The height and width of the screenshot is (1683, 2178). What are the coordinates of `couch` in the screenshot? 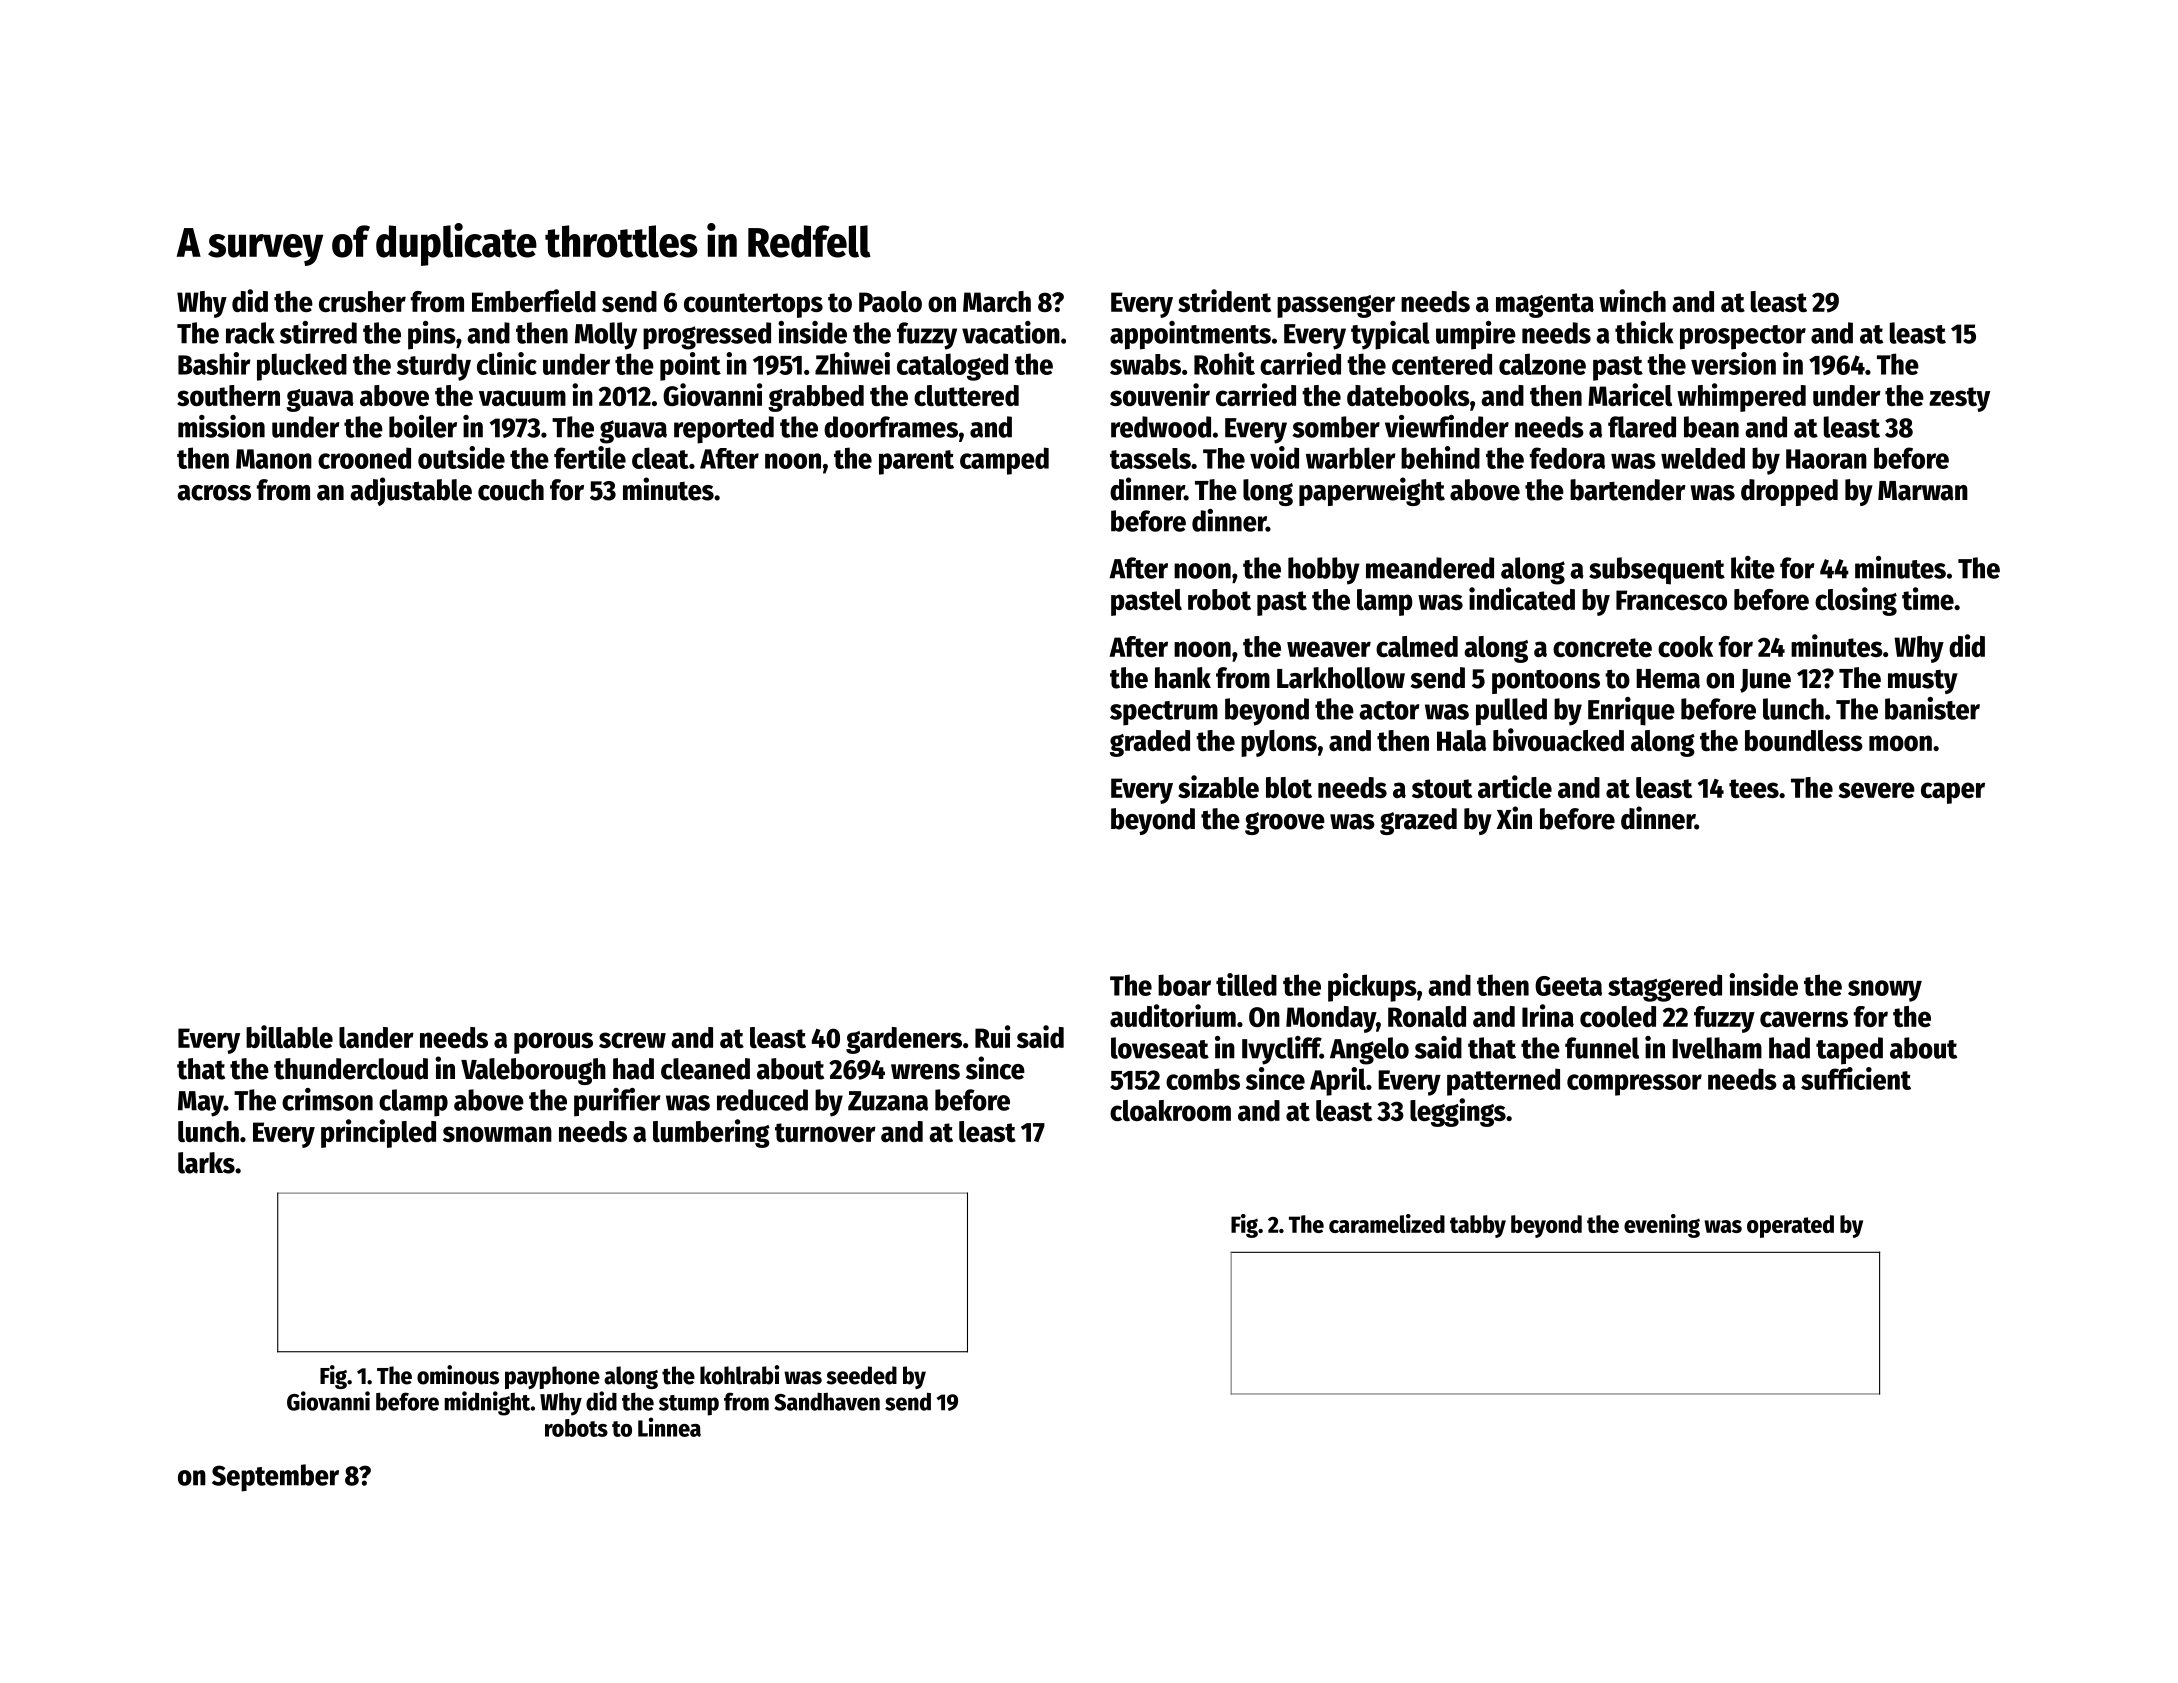 It's located at (511, 490).
